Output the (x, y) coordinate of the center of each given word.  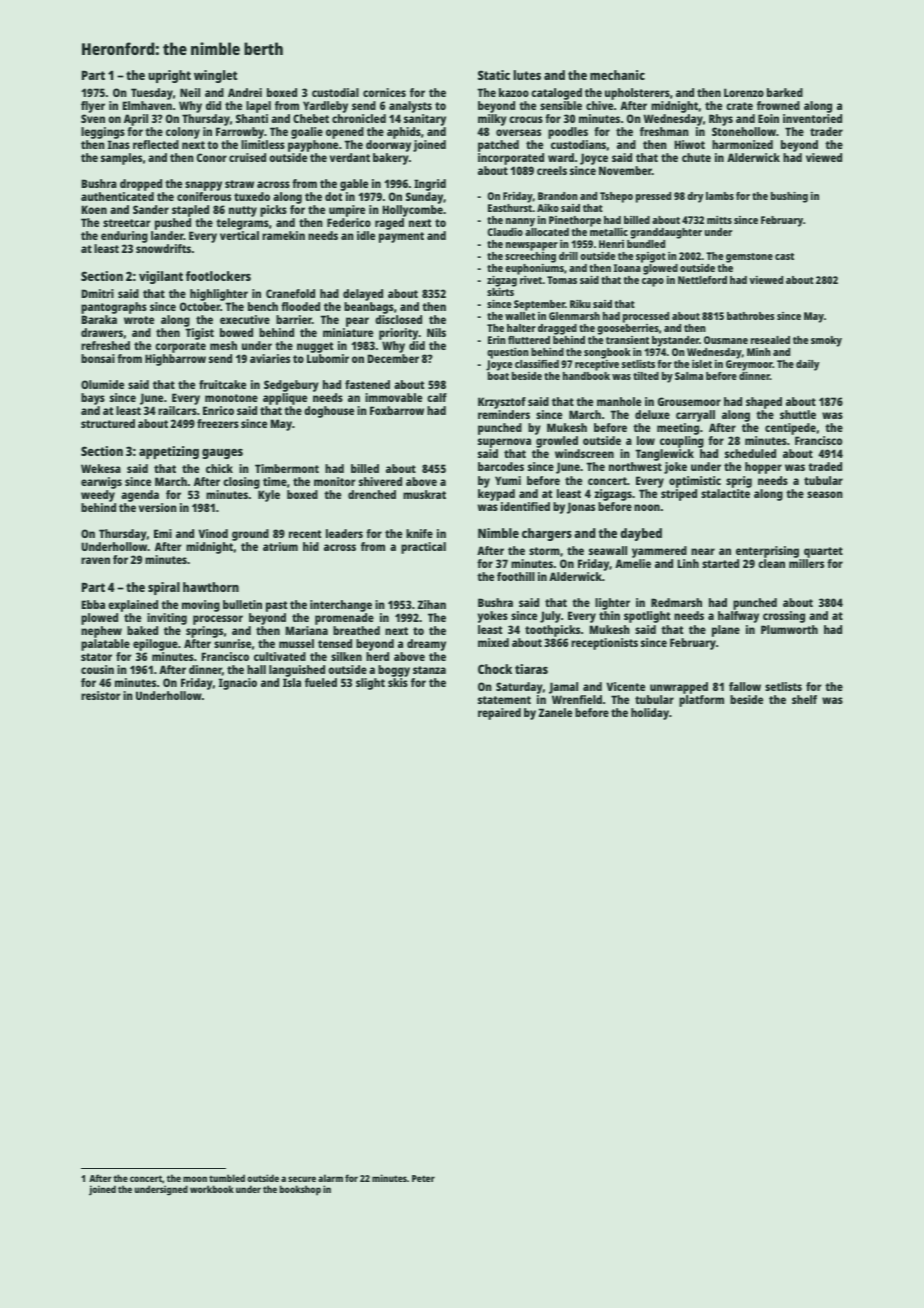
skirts (500, 292)
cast (784, 256)
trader (826, 131)
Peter (423, 1178)
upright (169, 76)
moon (195, 1179)
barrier (294, 319)
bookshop (300, 1190)
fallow (745, 686)
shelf (804, 699)
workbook (212, 1189)
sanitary (425, 120)
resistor (101, 695)
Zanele (555, 712)
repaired (499, 714)
